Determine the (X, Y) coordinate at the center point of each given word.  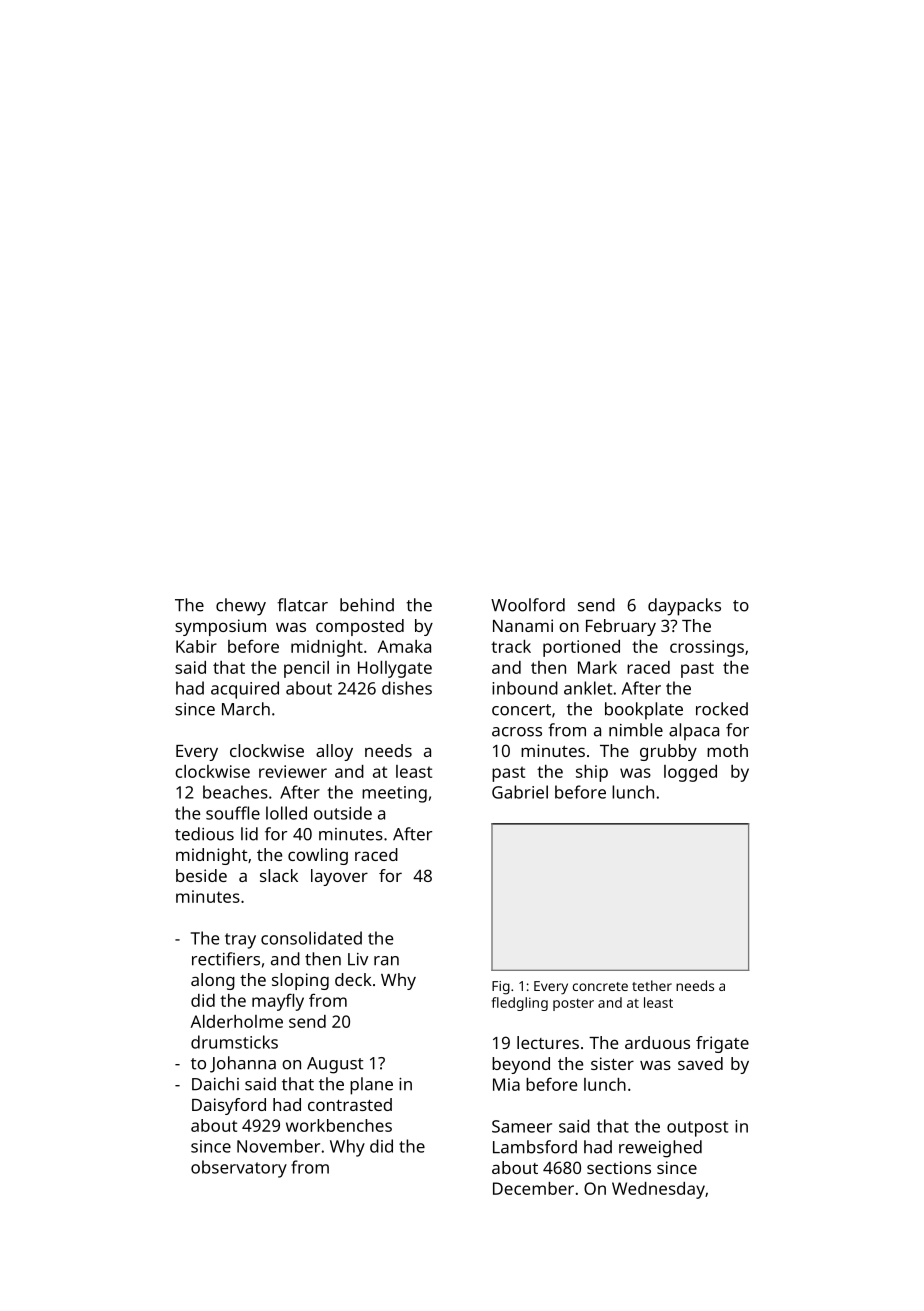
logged (690, 773)
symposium (220, 627)
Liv (358, 959)
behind (367, 605)
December (533, 1188)
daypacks (684, 607)
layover (339, 877)
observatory (239, 1169)
